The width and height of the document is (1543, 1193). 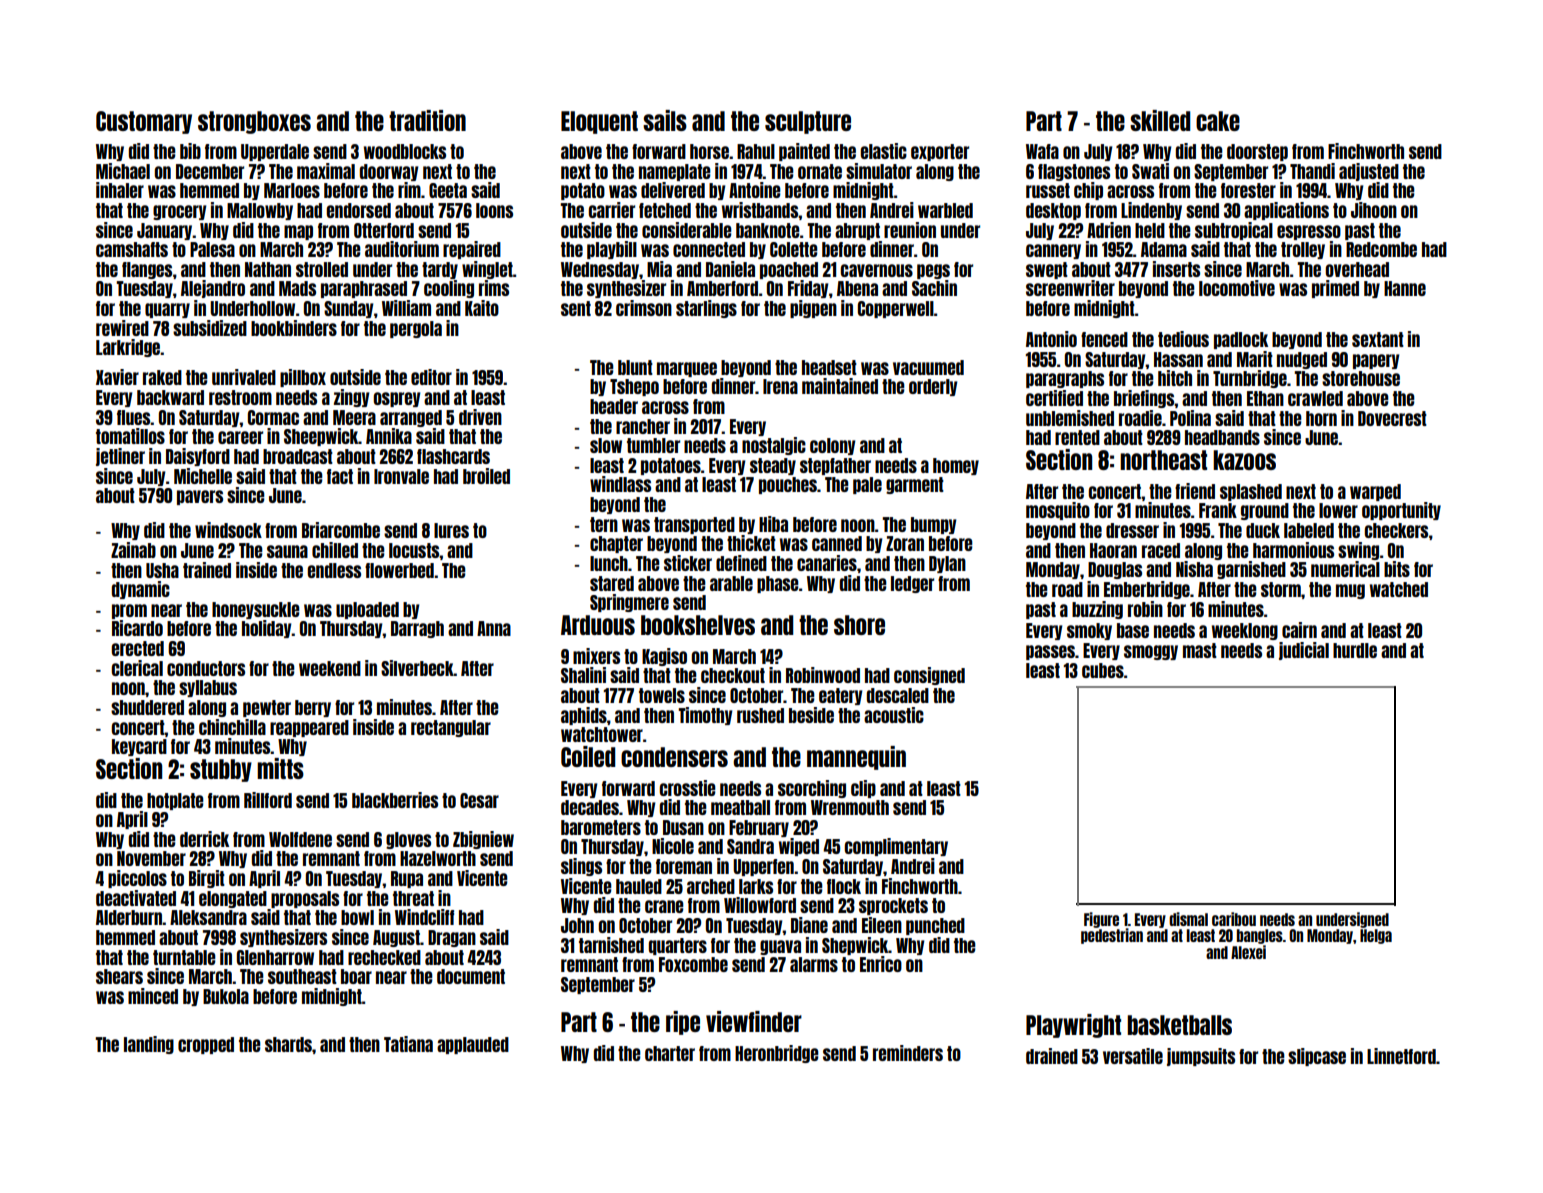 What do you see at coordinates (609, 563) in the document?
I see `lunch` at bounding box center [609, 563].
